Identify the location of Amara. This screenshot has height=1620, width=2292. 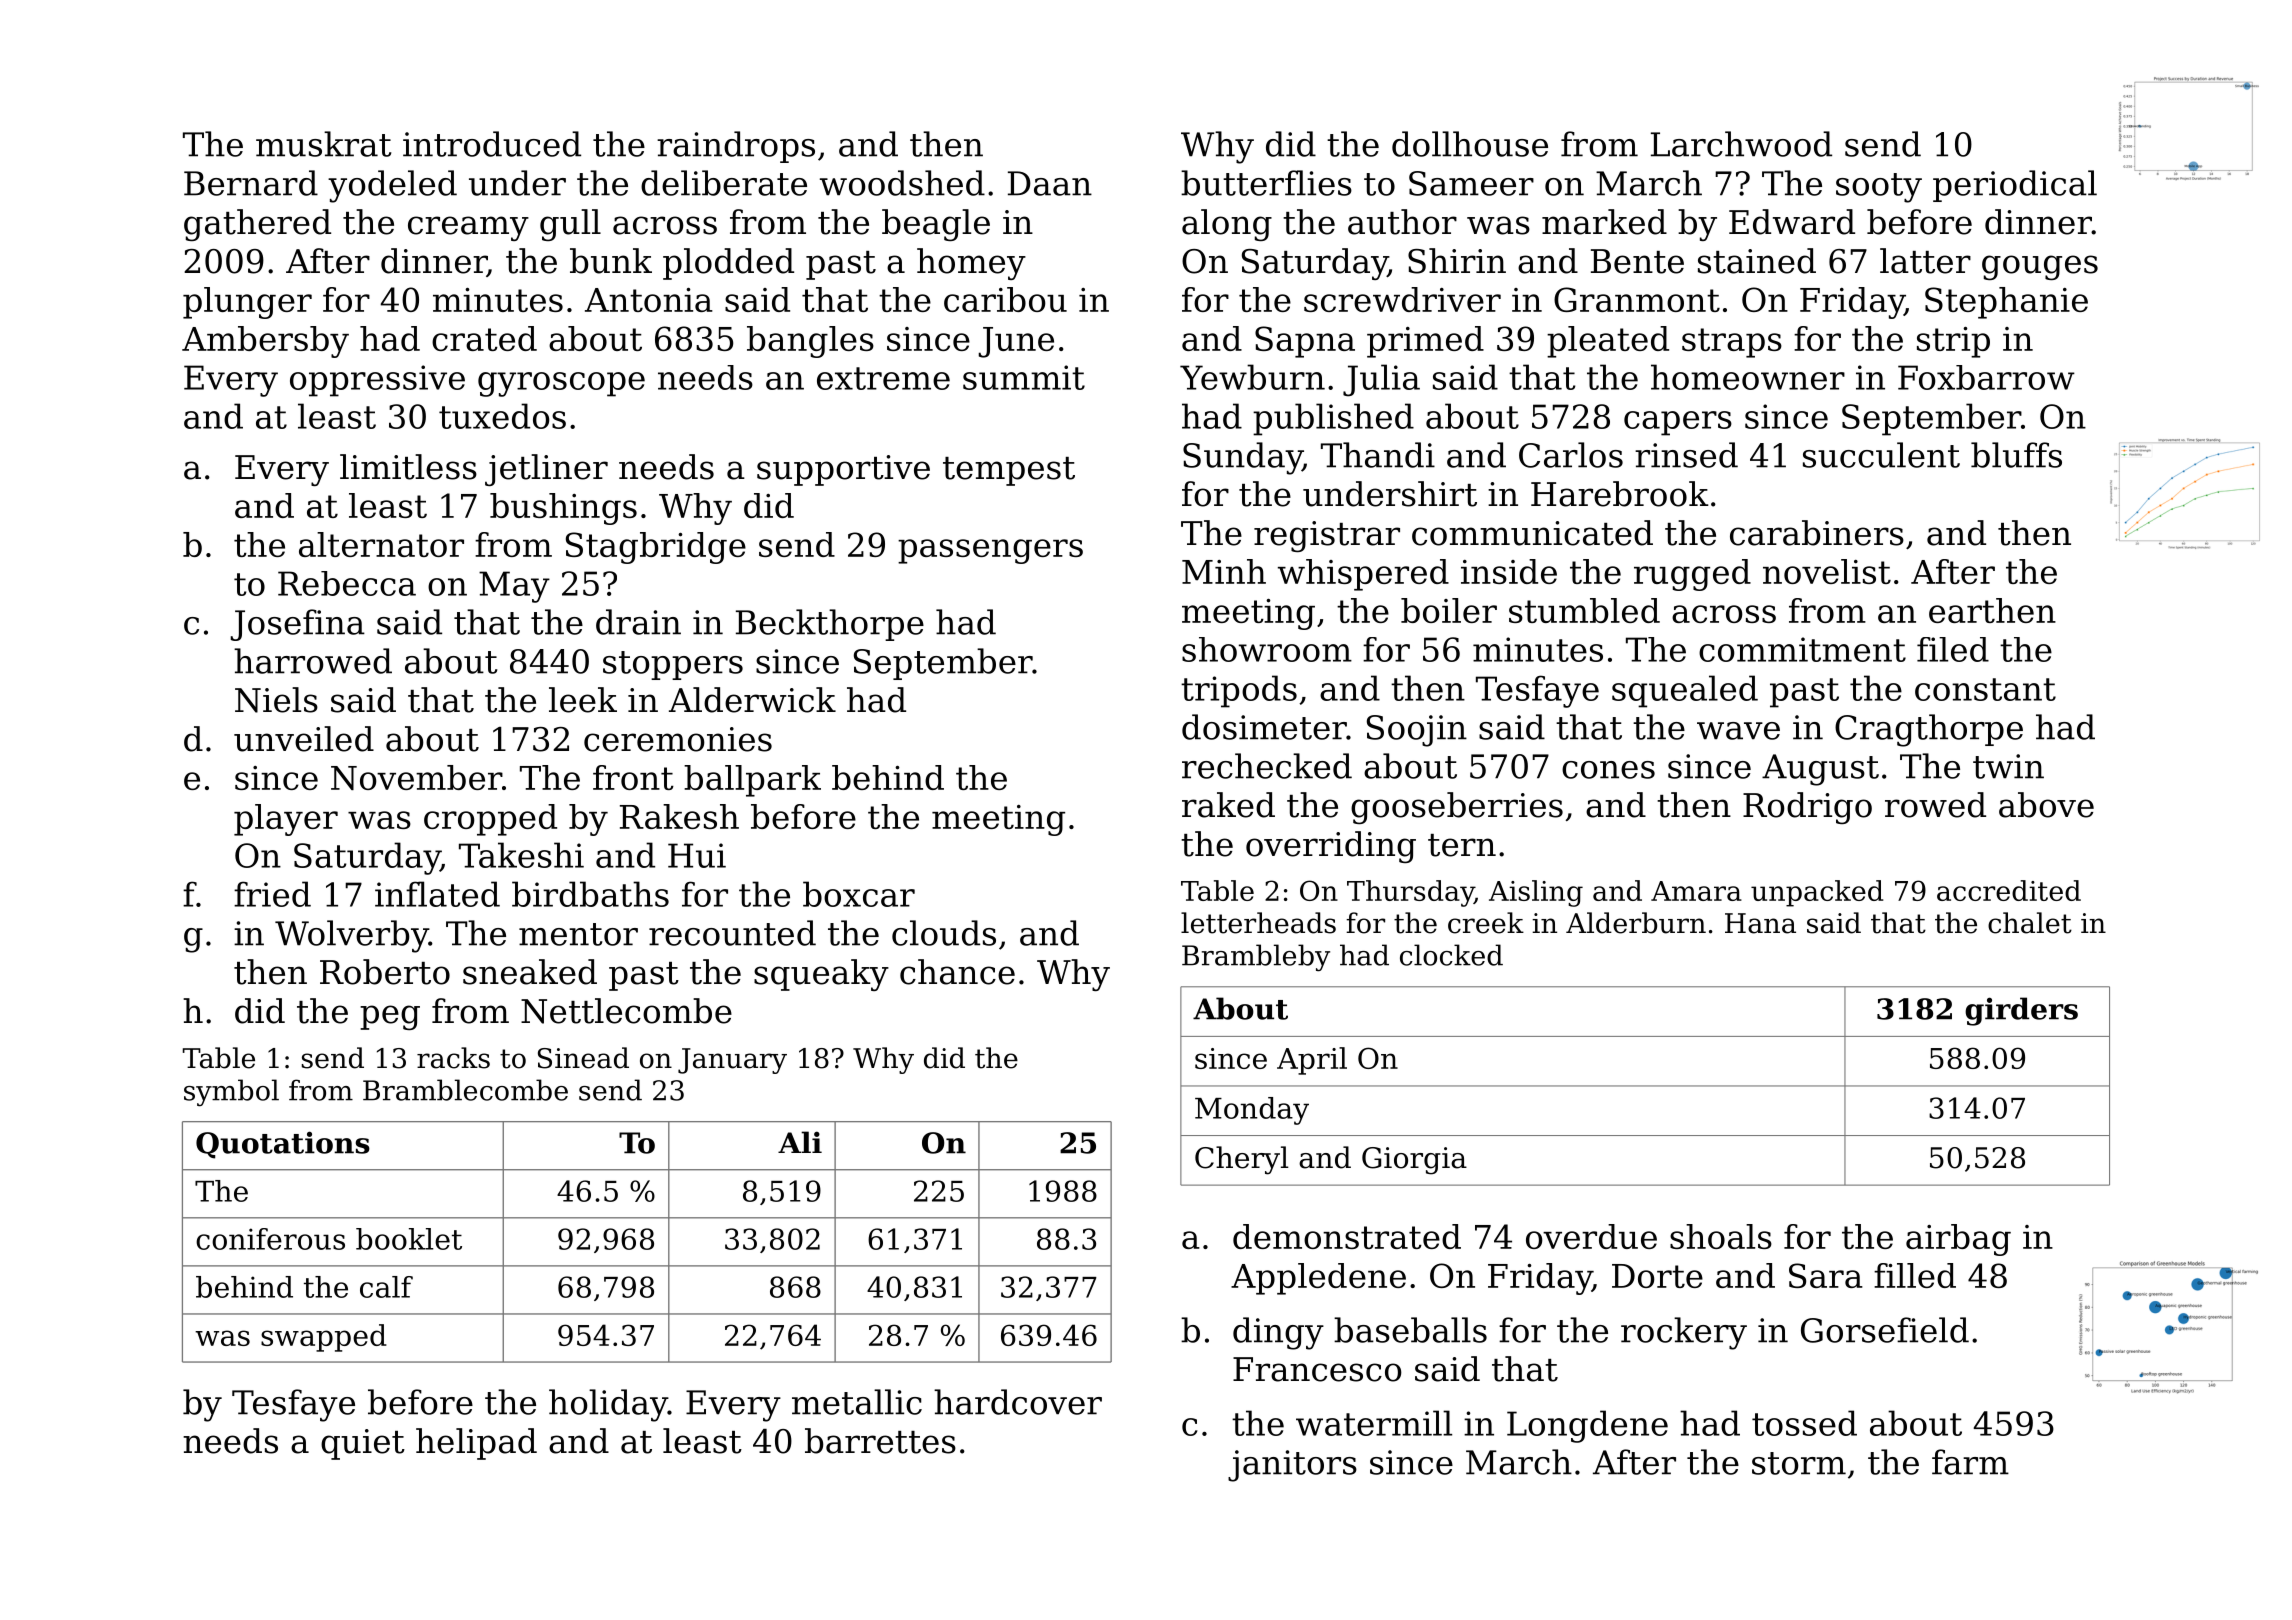
(1696, 891).
